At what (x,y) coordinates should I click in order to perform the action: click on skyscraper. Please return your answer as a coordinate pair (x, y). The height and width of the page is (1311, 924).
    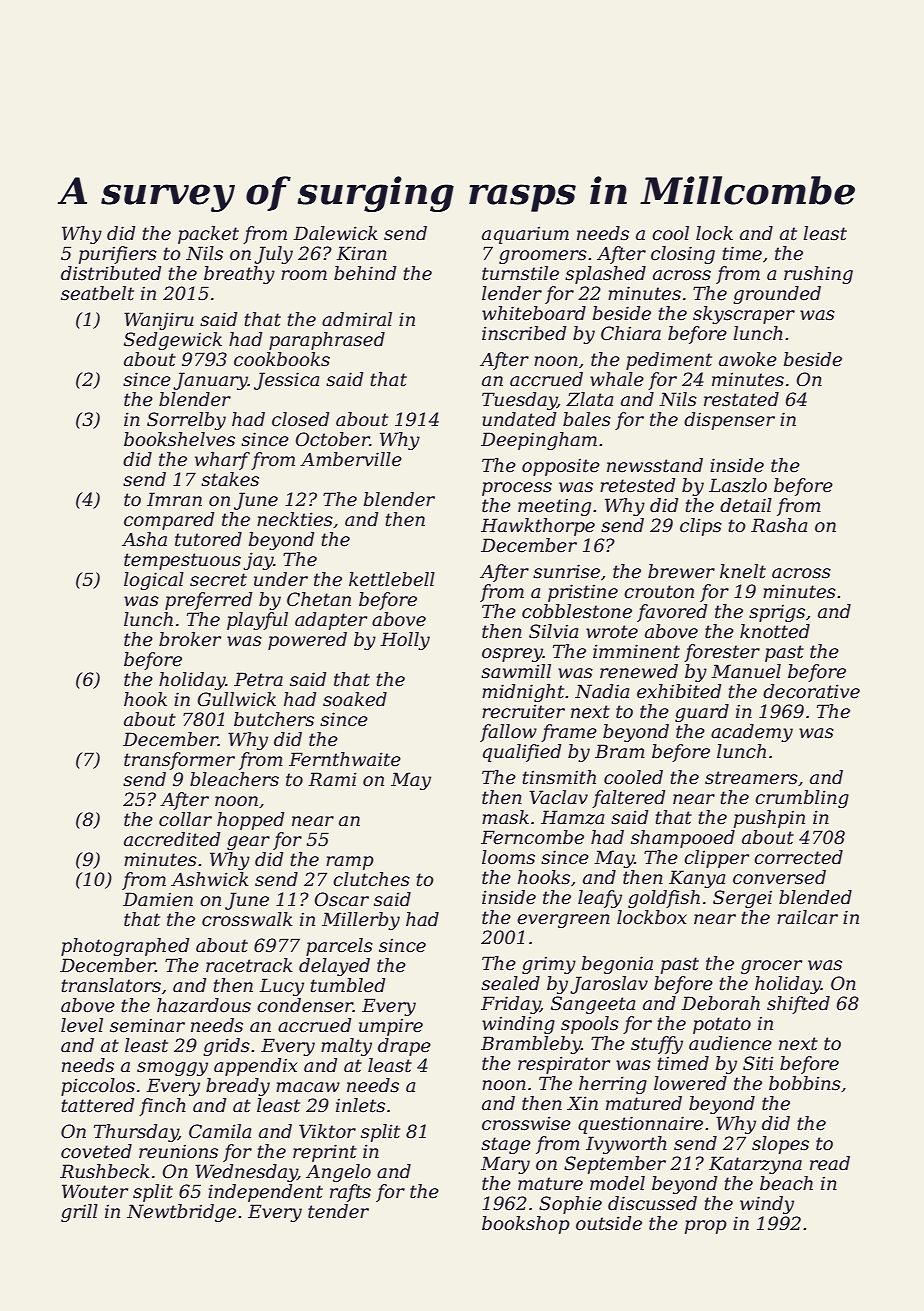
    Looking at the image, I should click on (744, 315).
